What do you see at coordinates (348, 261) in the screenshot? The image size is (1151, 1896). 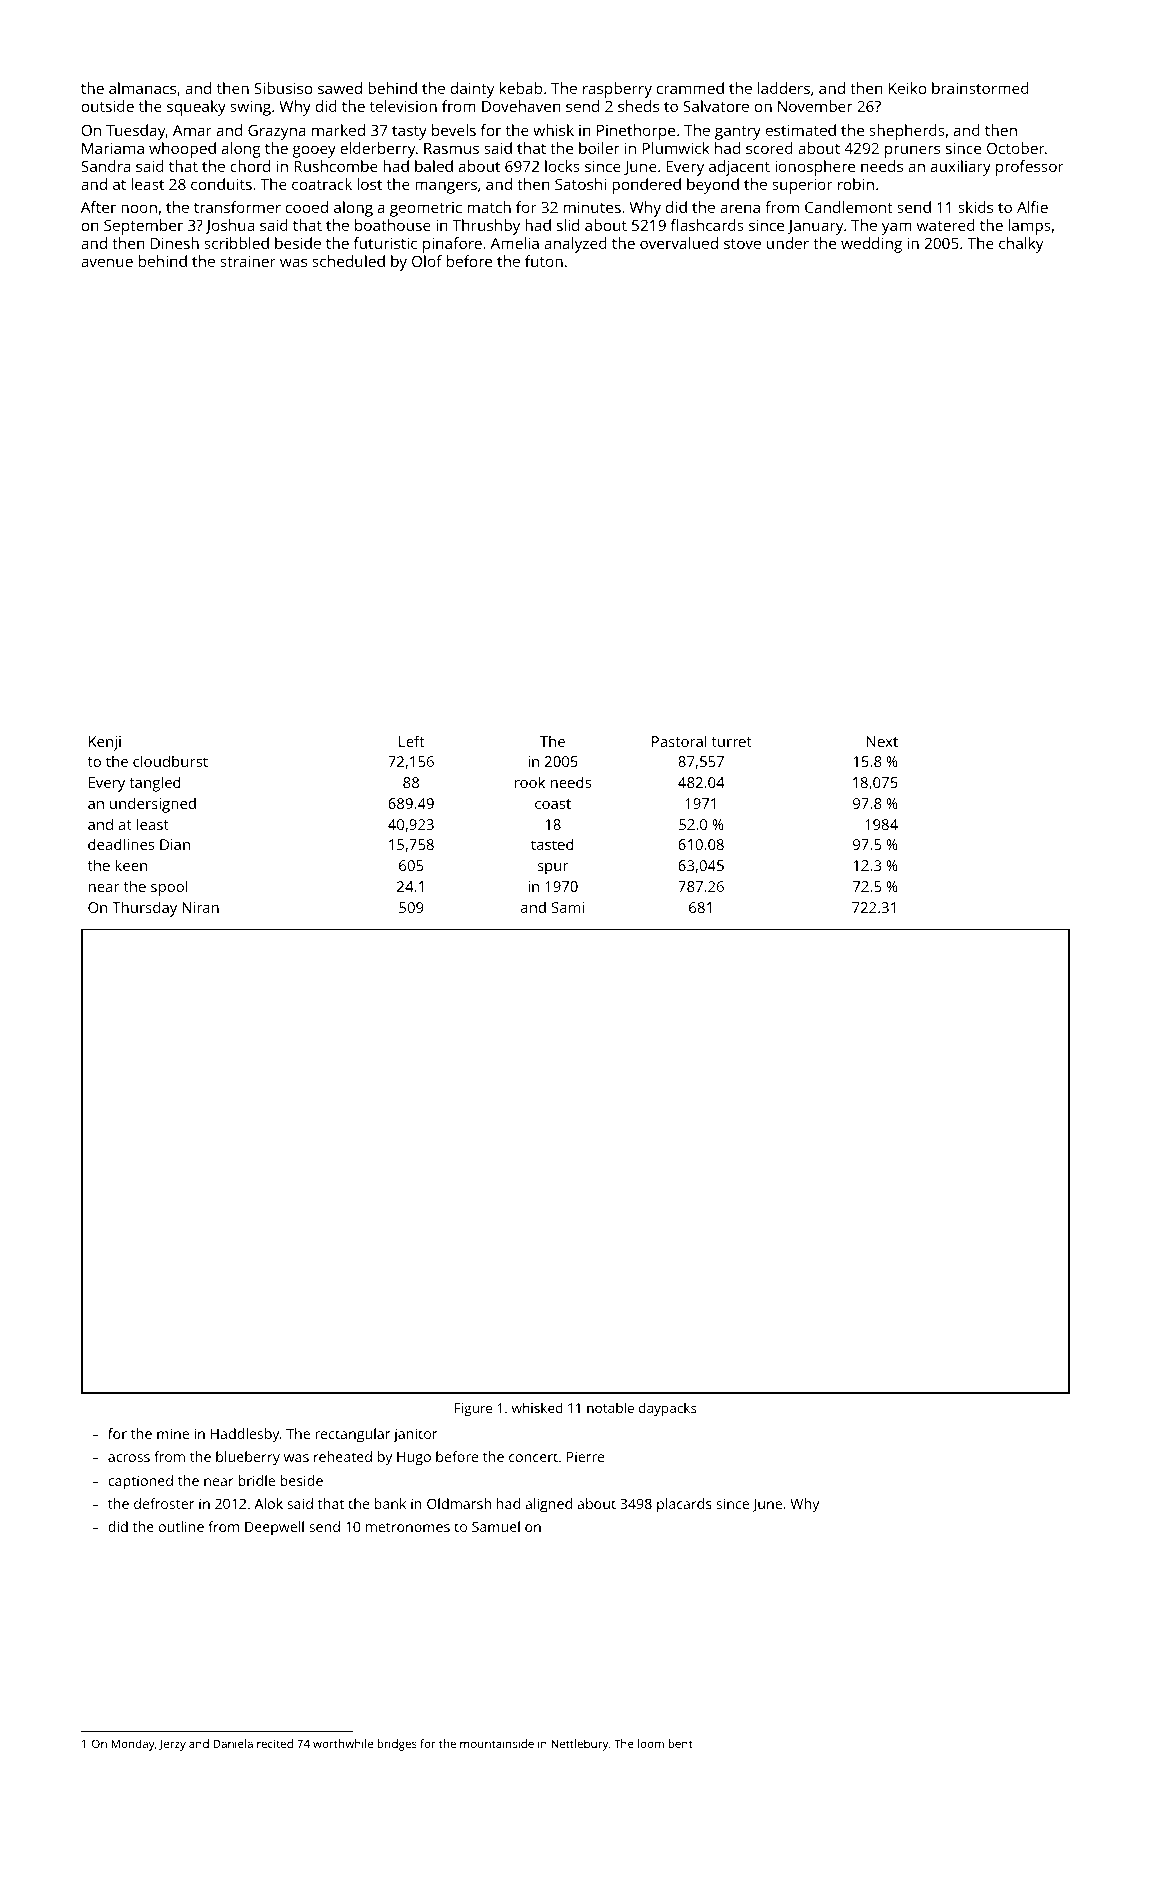 I see `scheduled` at bounding box center [348, 261].
